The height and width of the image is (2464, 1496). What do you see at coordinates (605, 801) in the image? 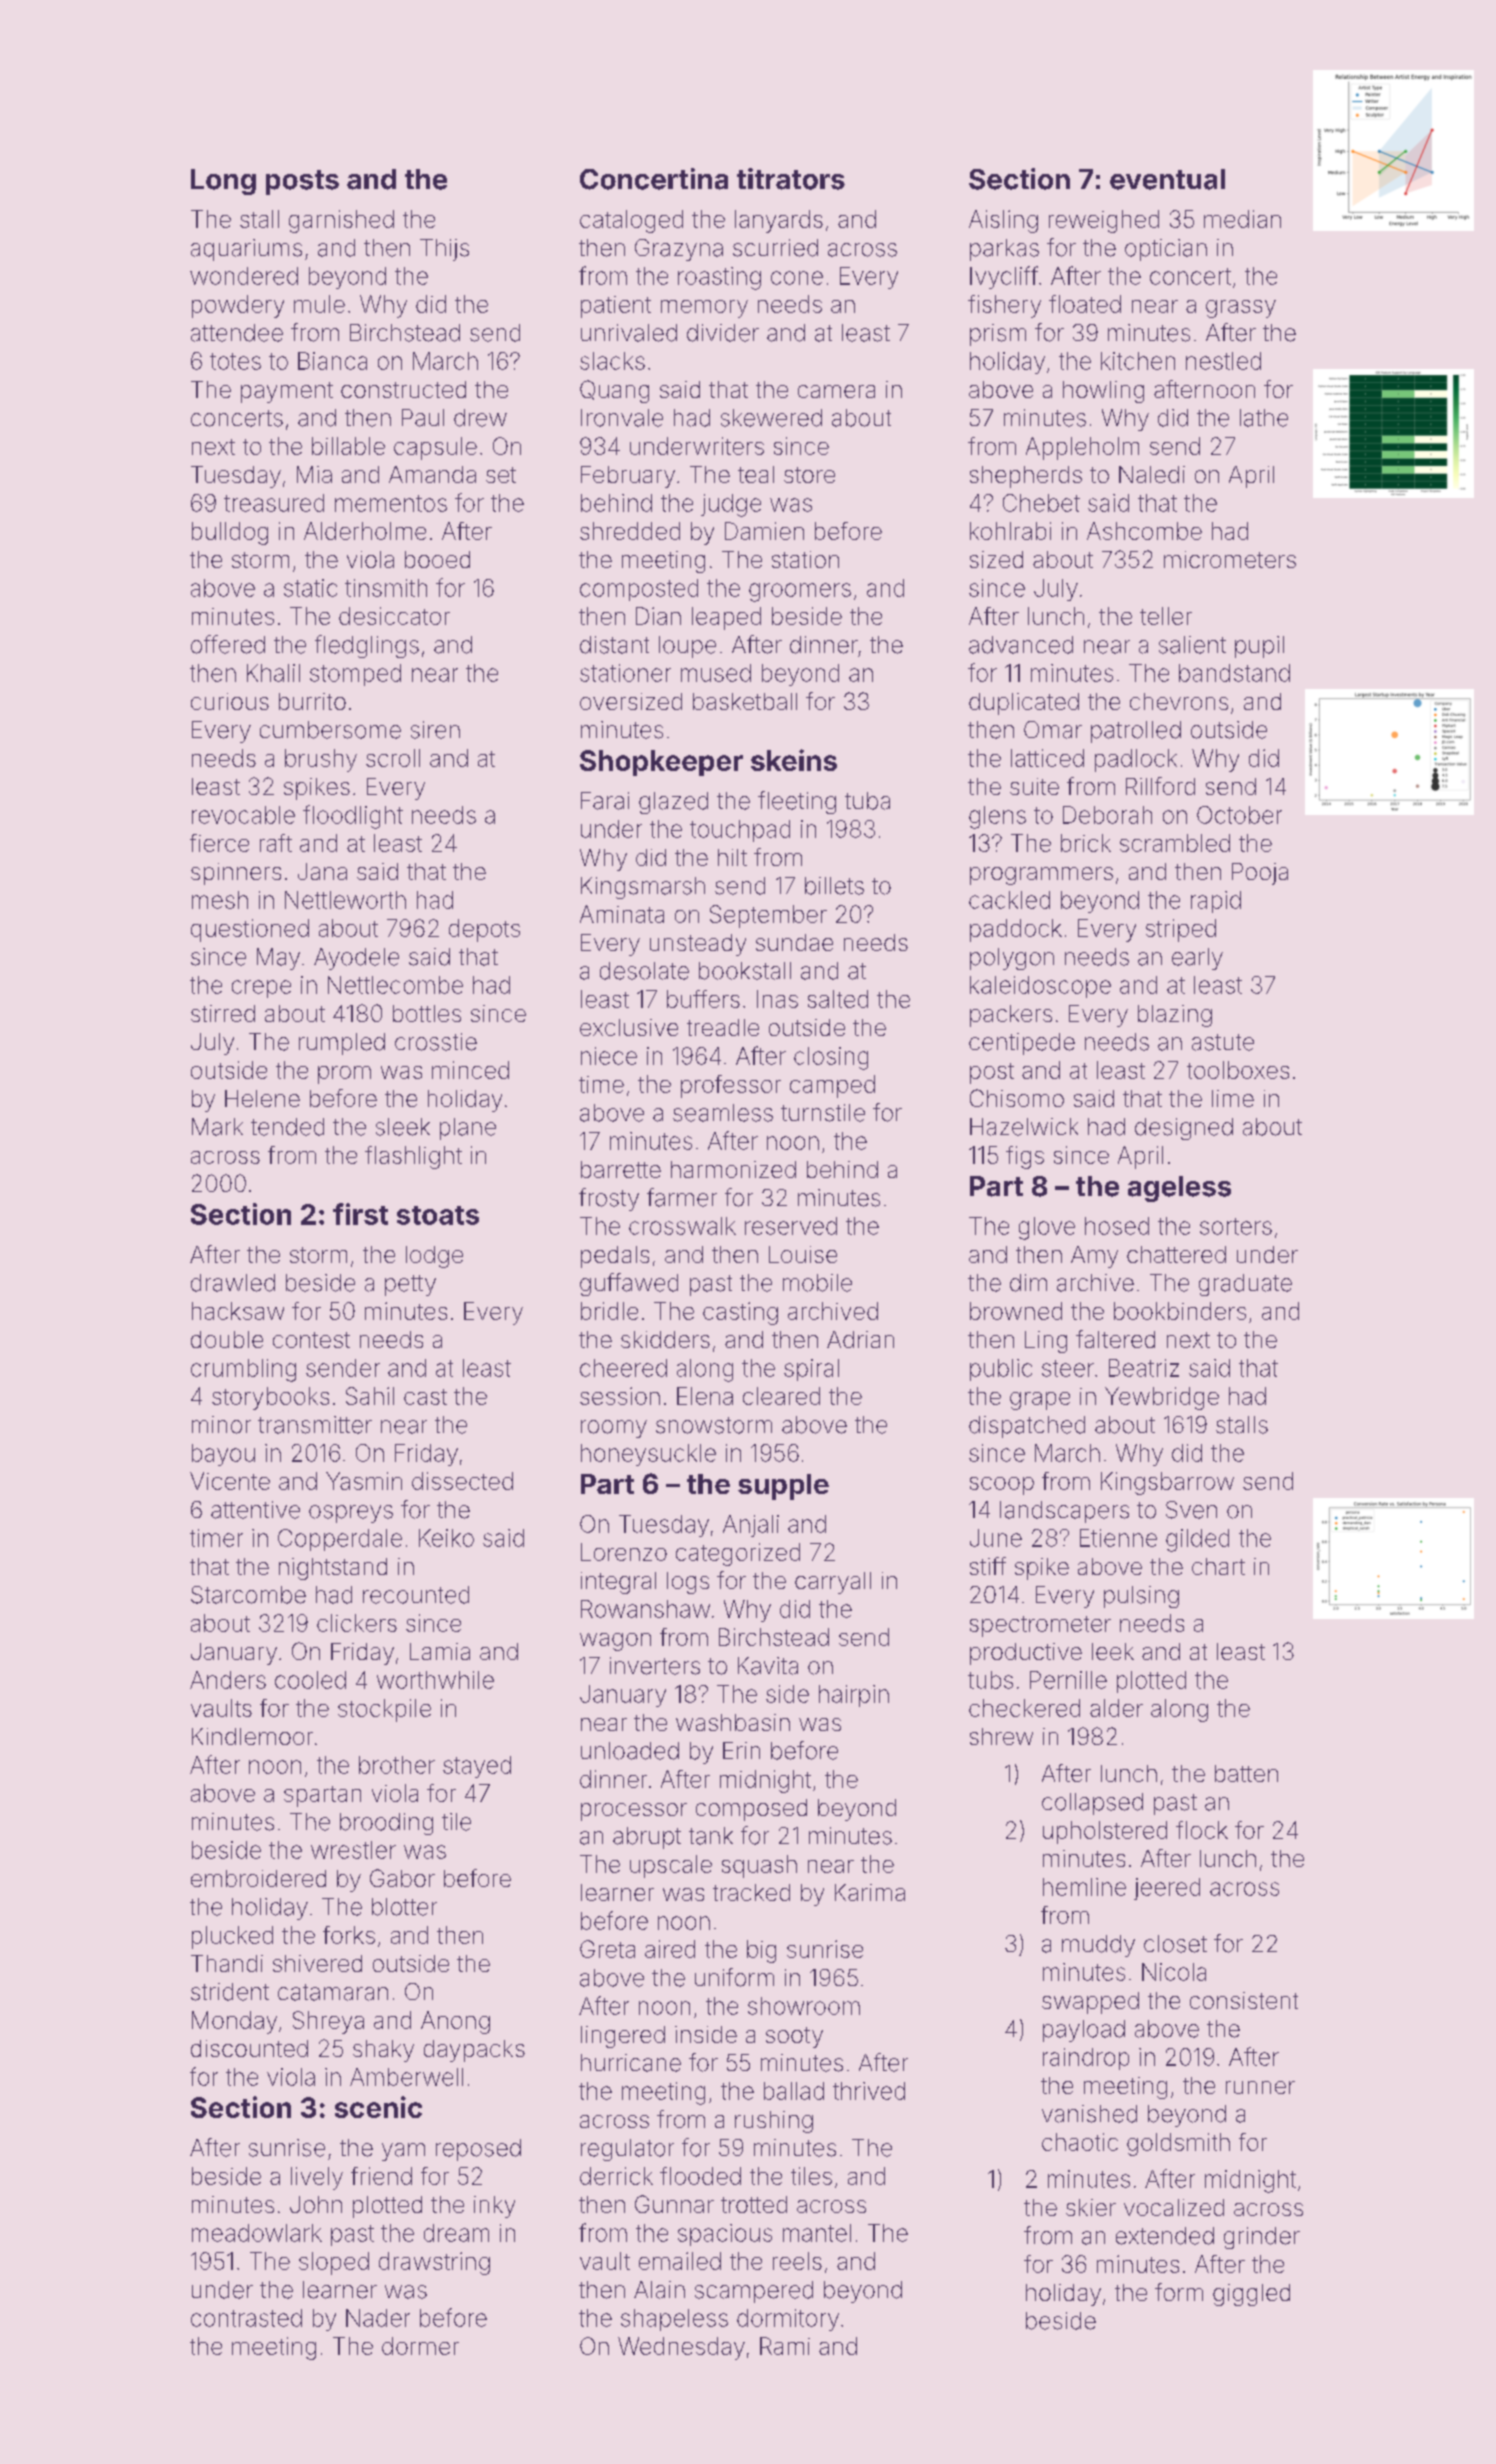
I see `Farai` at bounding box center [605, 801].
